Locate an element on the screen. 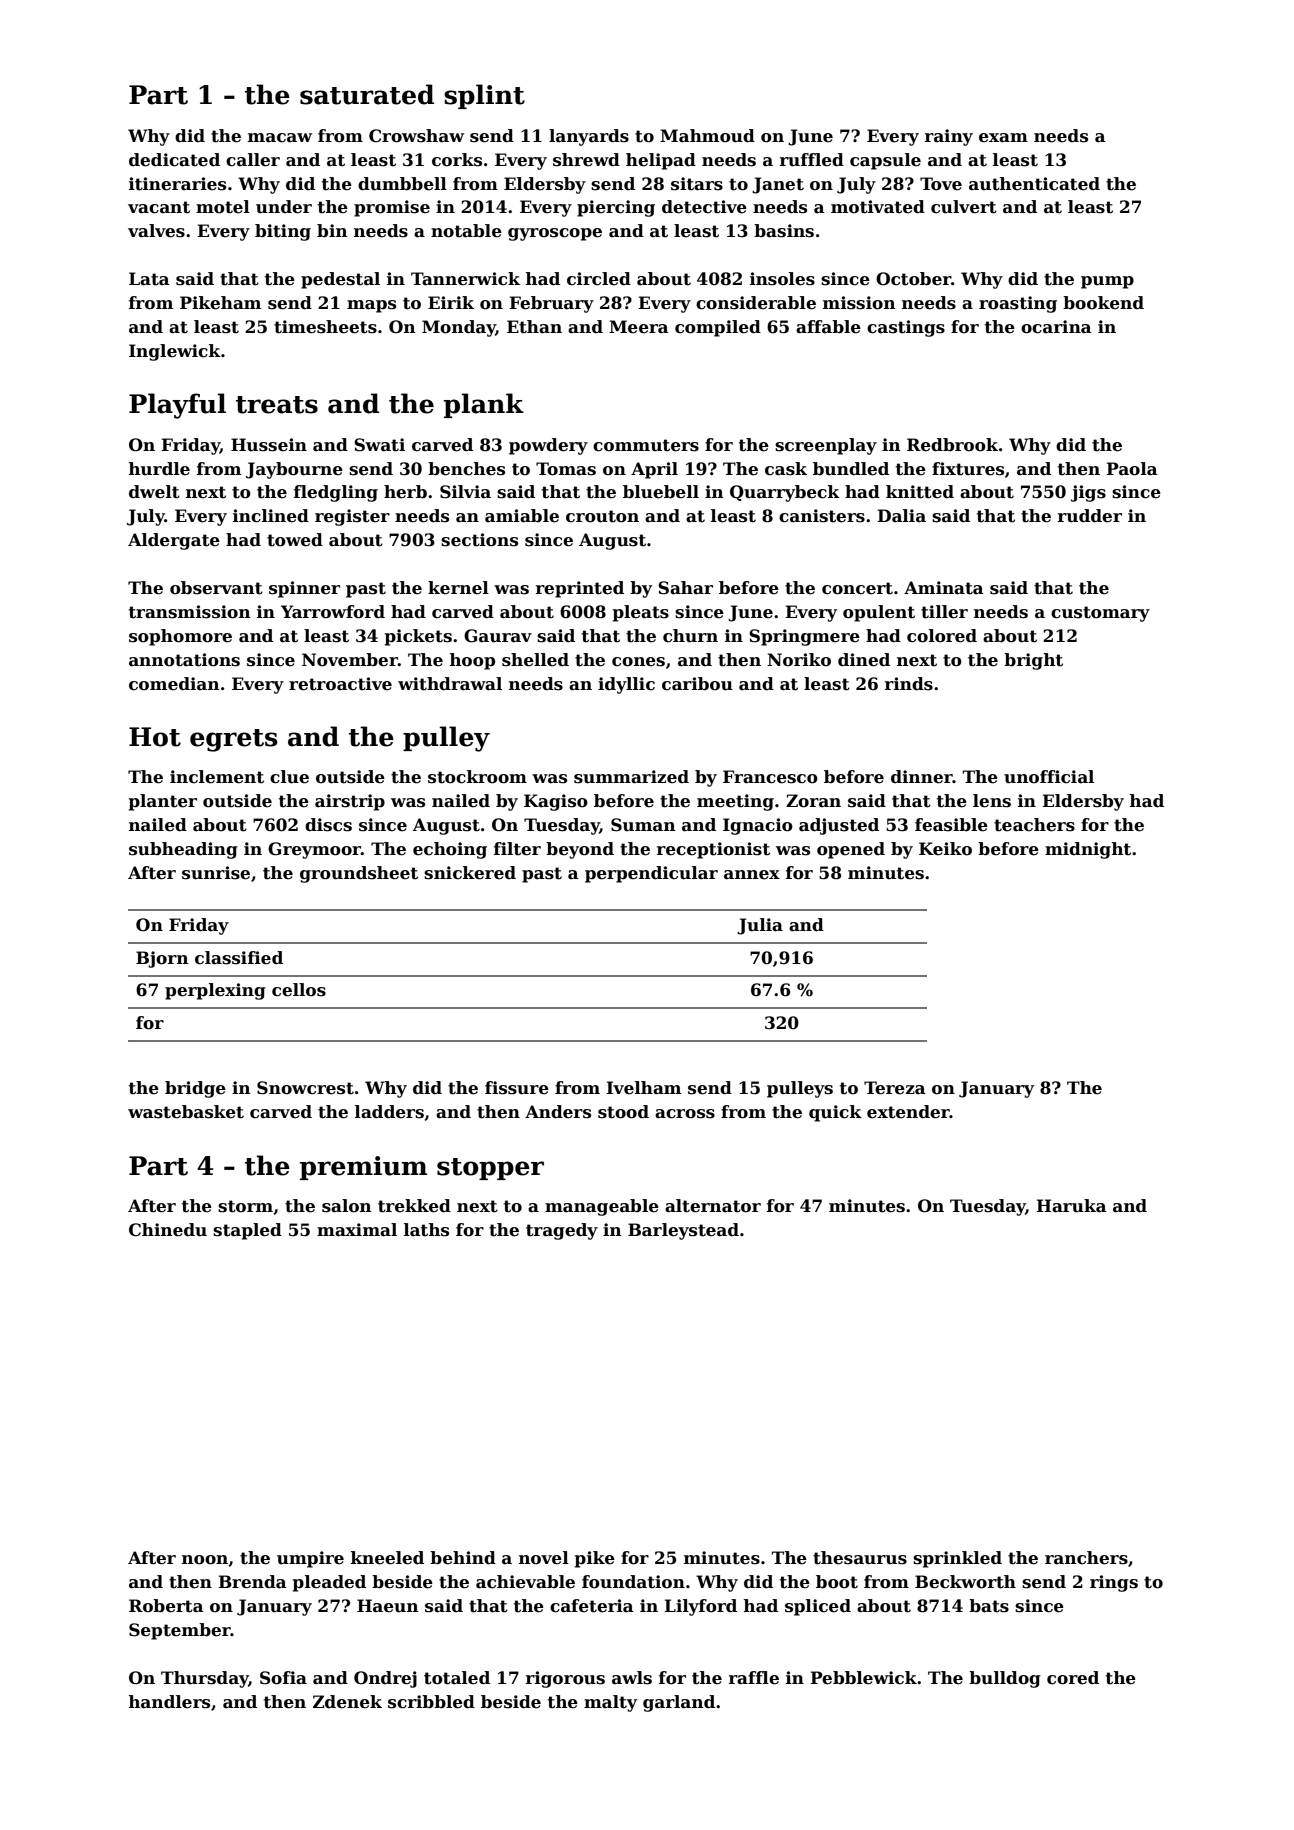 This screenshot has width=1294, height=1830. dedicated is located at coordinates (174, 160).
